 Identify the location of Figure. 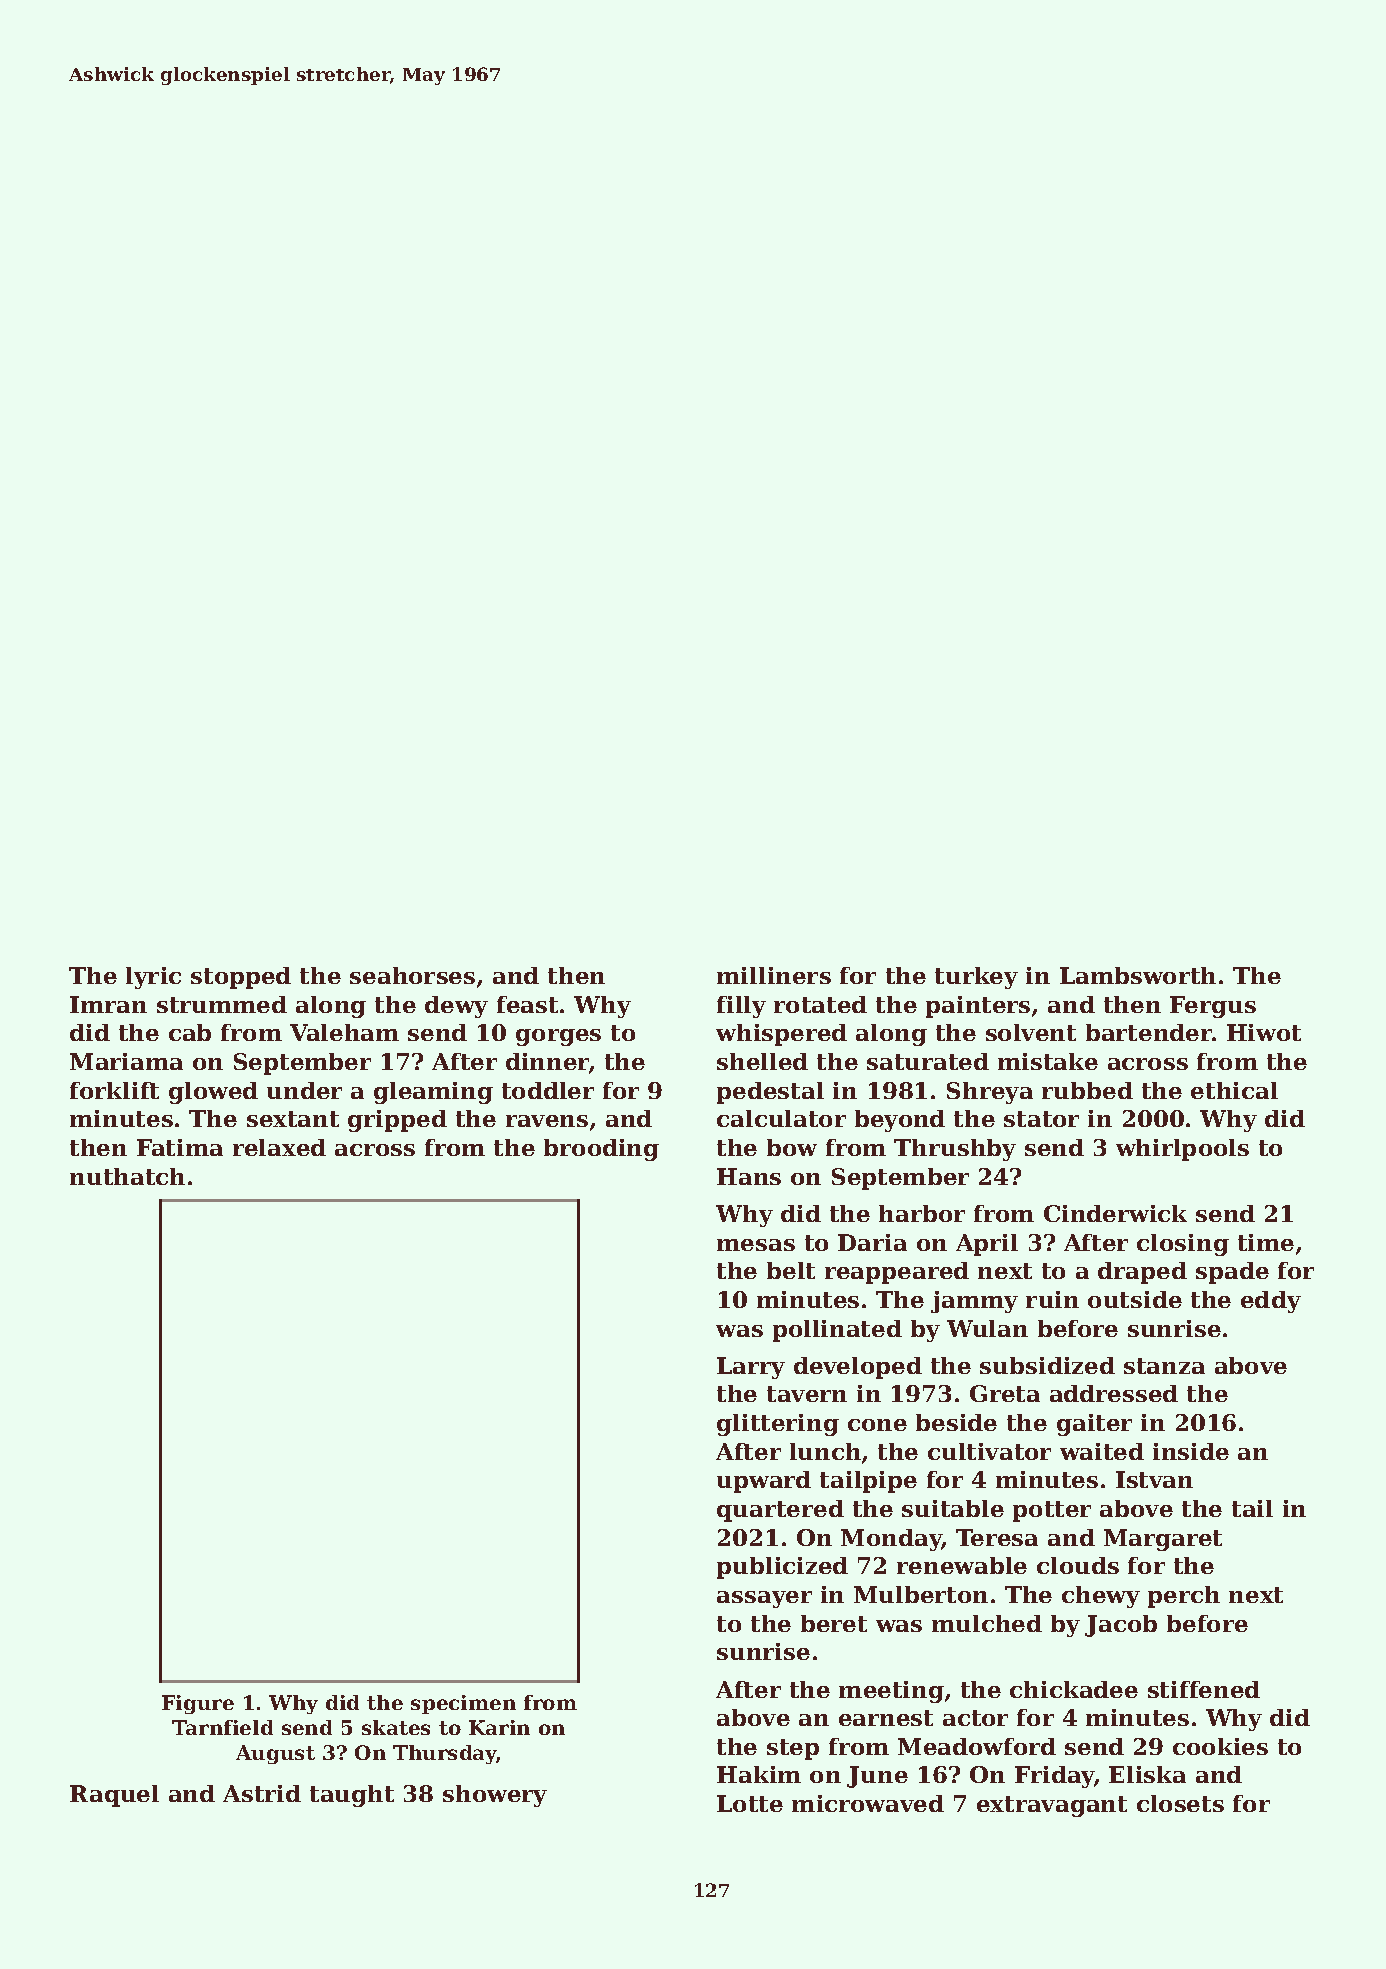
(198, 1704).
